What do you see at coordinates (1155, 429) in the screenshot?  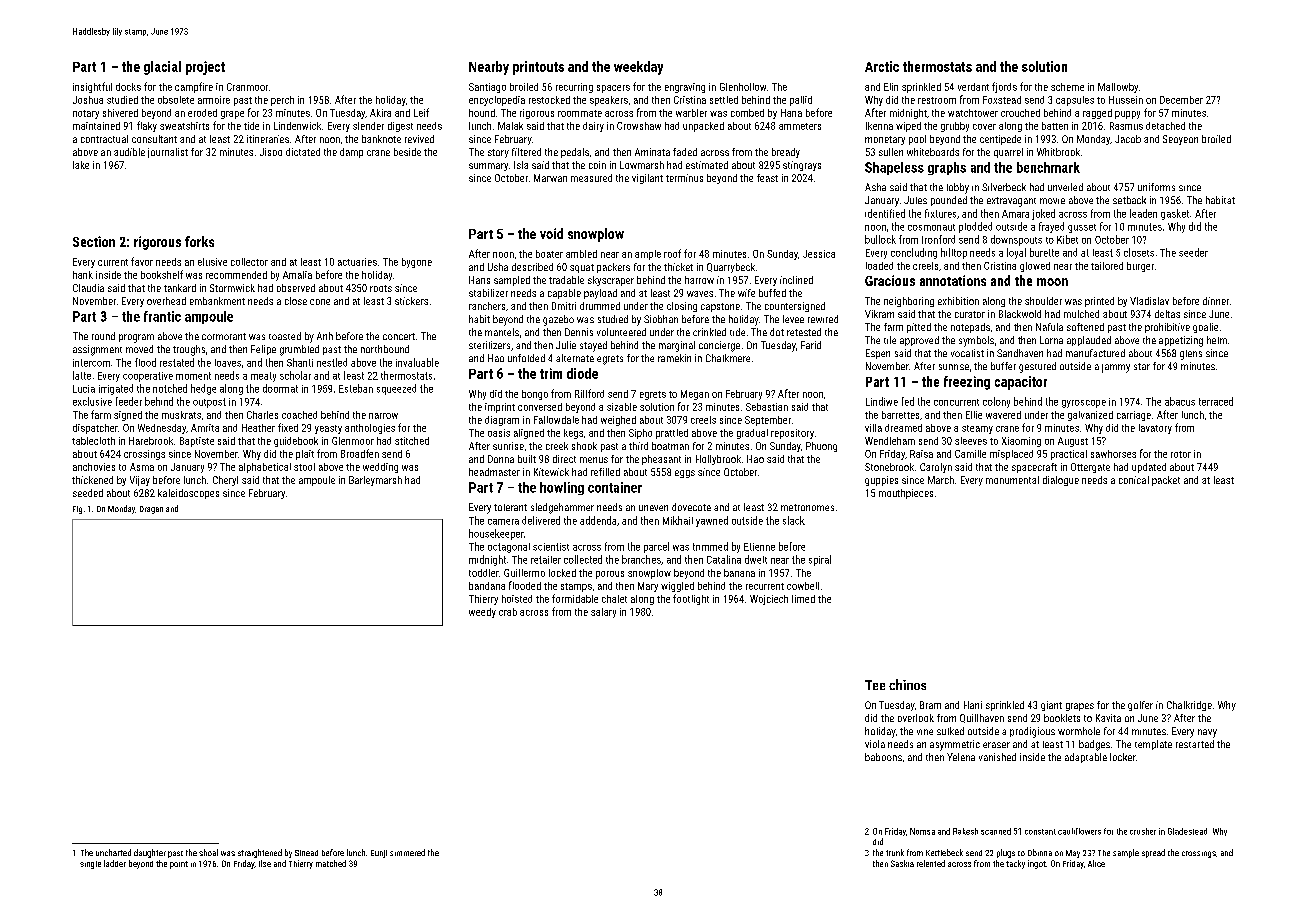 I see `lavatory` at bounding box center [1155, 429].
